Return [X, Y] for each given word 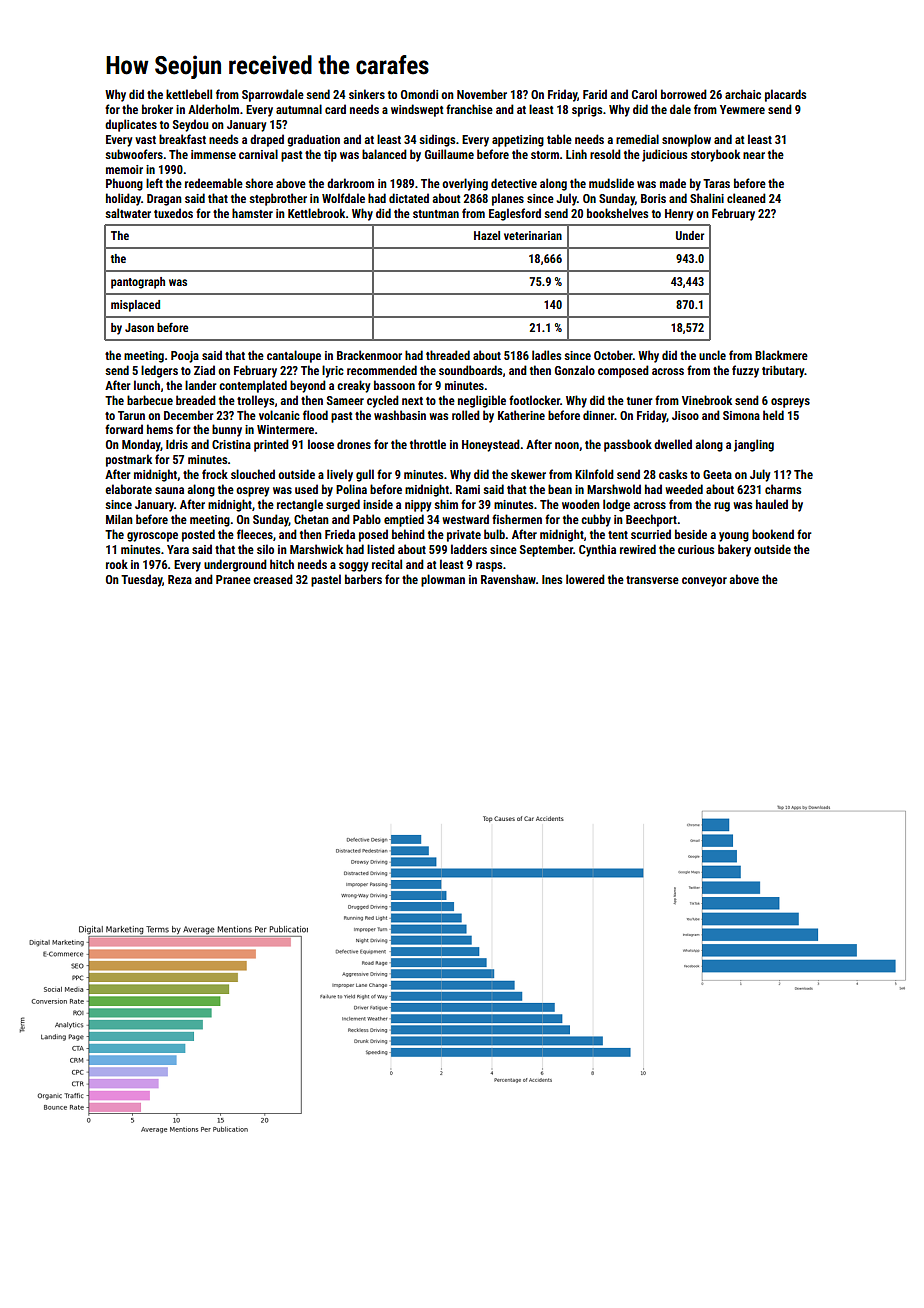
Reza [180, 579]
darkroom [350, 183]
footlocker [534, 400]
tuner [640, 401]
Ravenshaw [508, 579]
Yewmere [742, 109]
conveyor [704, 582]
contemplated [253, 386]
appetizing [518, 141]
